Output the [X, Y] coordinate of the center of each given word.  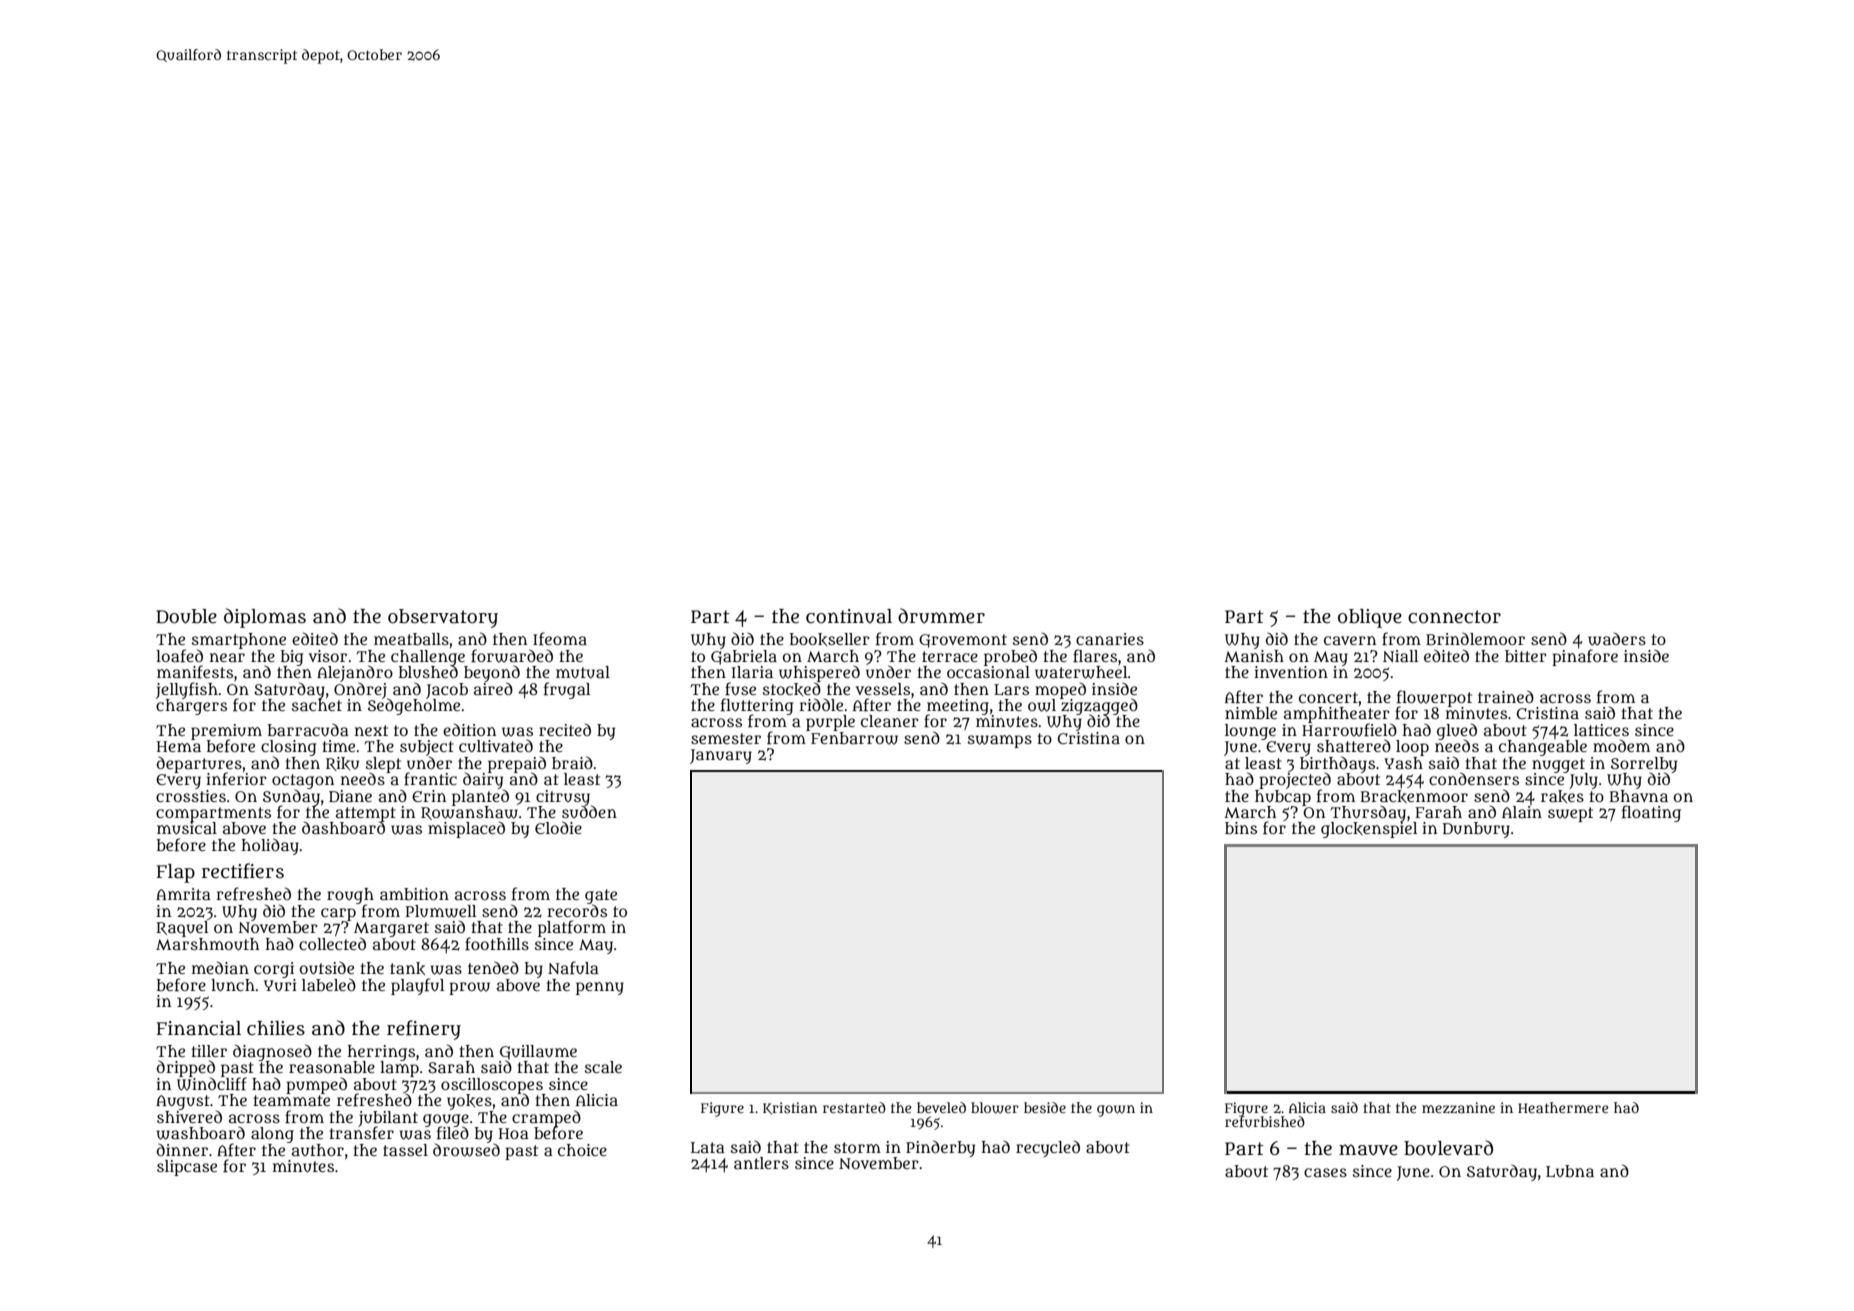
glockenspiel [1369, 830]
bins [1241, 828]
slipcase [187, 1168]
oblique [1370, 618]
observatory [443, 618]
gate [601, 896]
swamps [1000, 741]
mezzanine [1458, 1107]
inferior [236, 779]
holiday [270, 846]
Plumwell [441, 911]
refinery [424, 1030]
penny [600, 988]
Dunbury [1476, 830]
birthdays [1337, 764]
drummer [941, 616]
